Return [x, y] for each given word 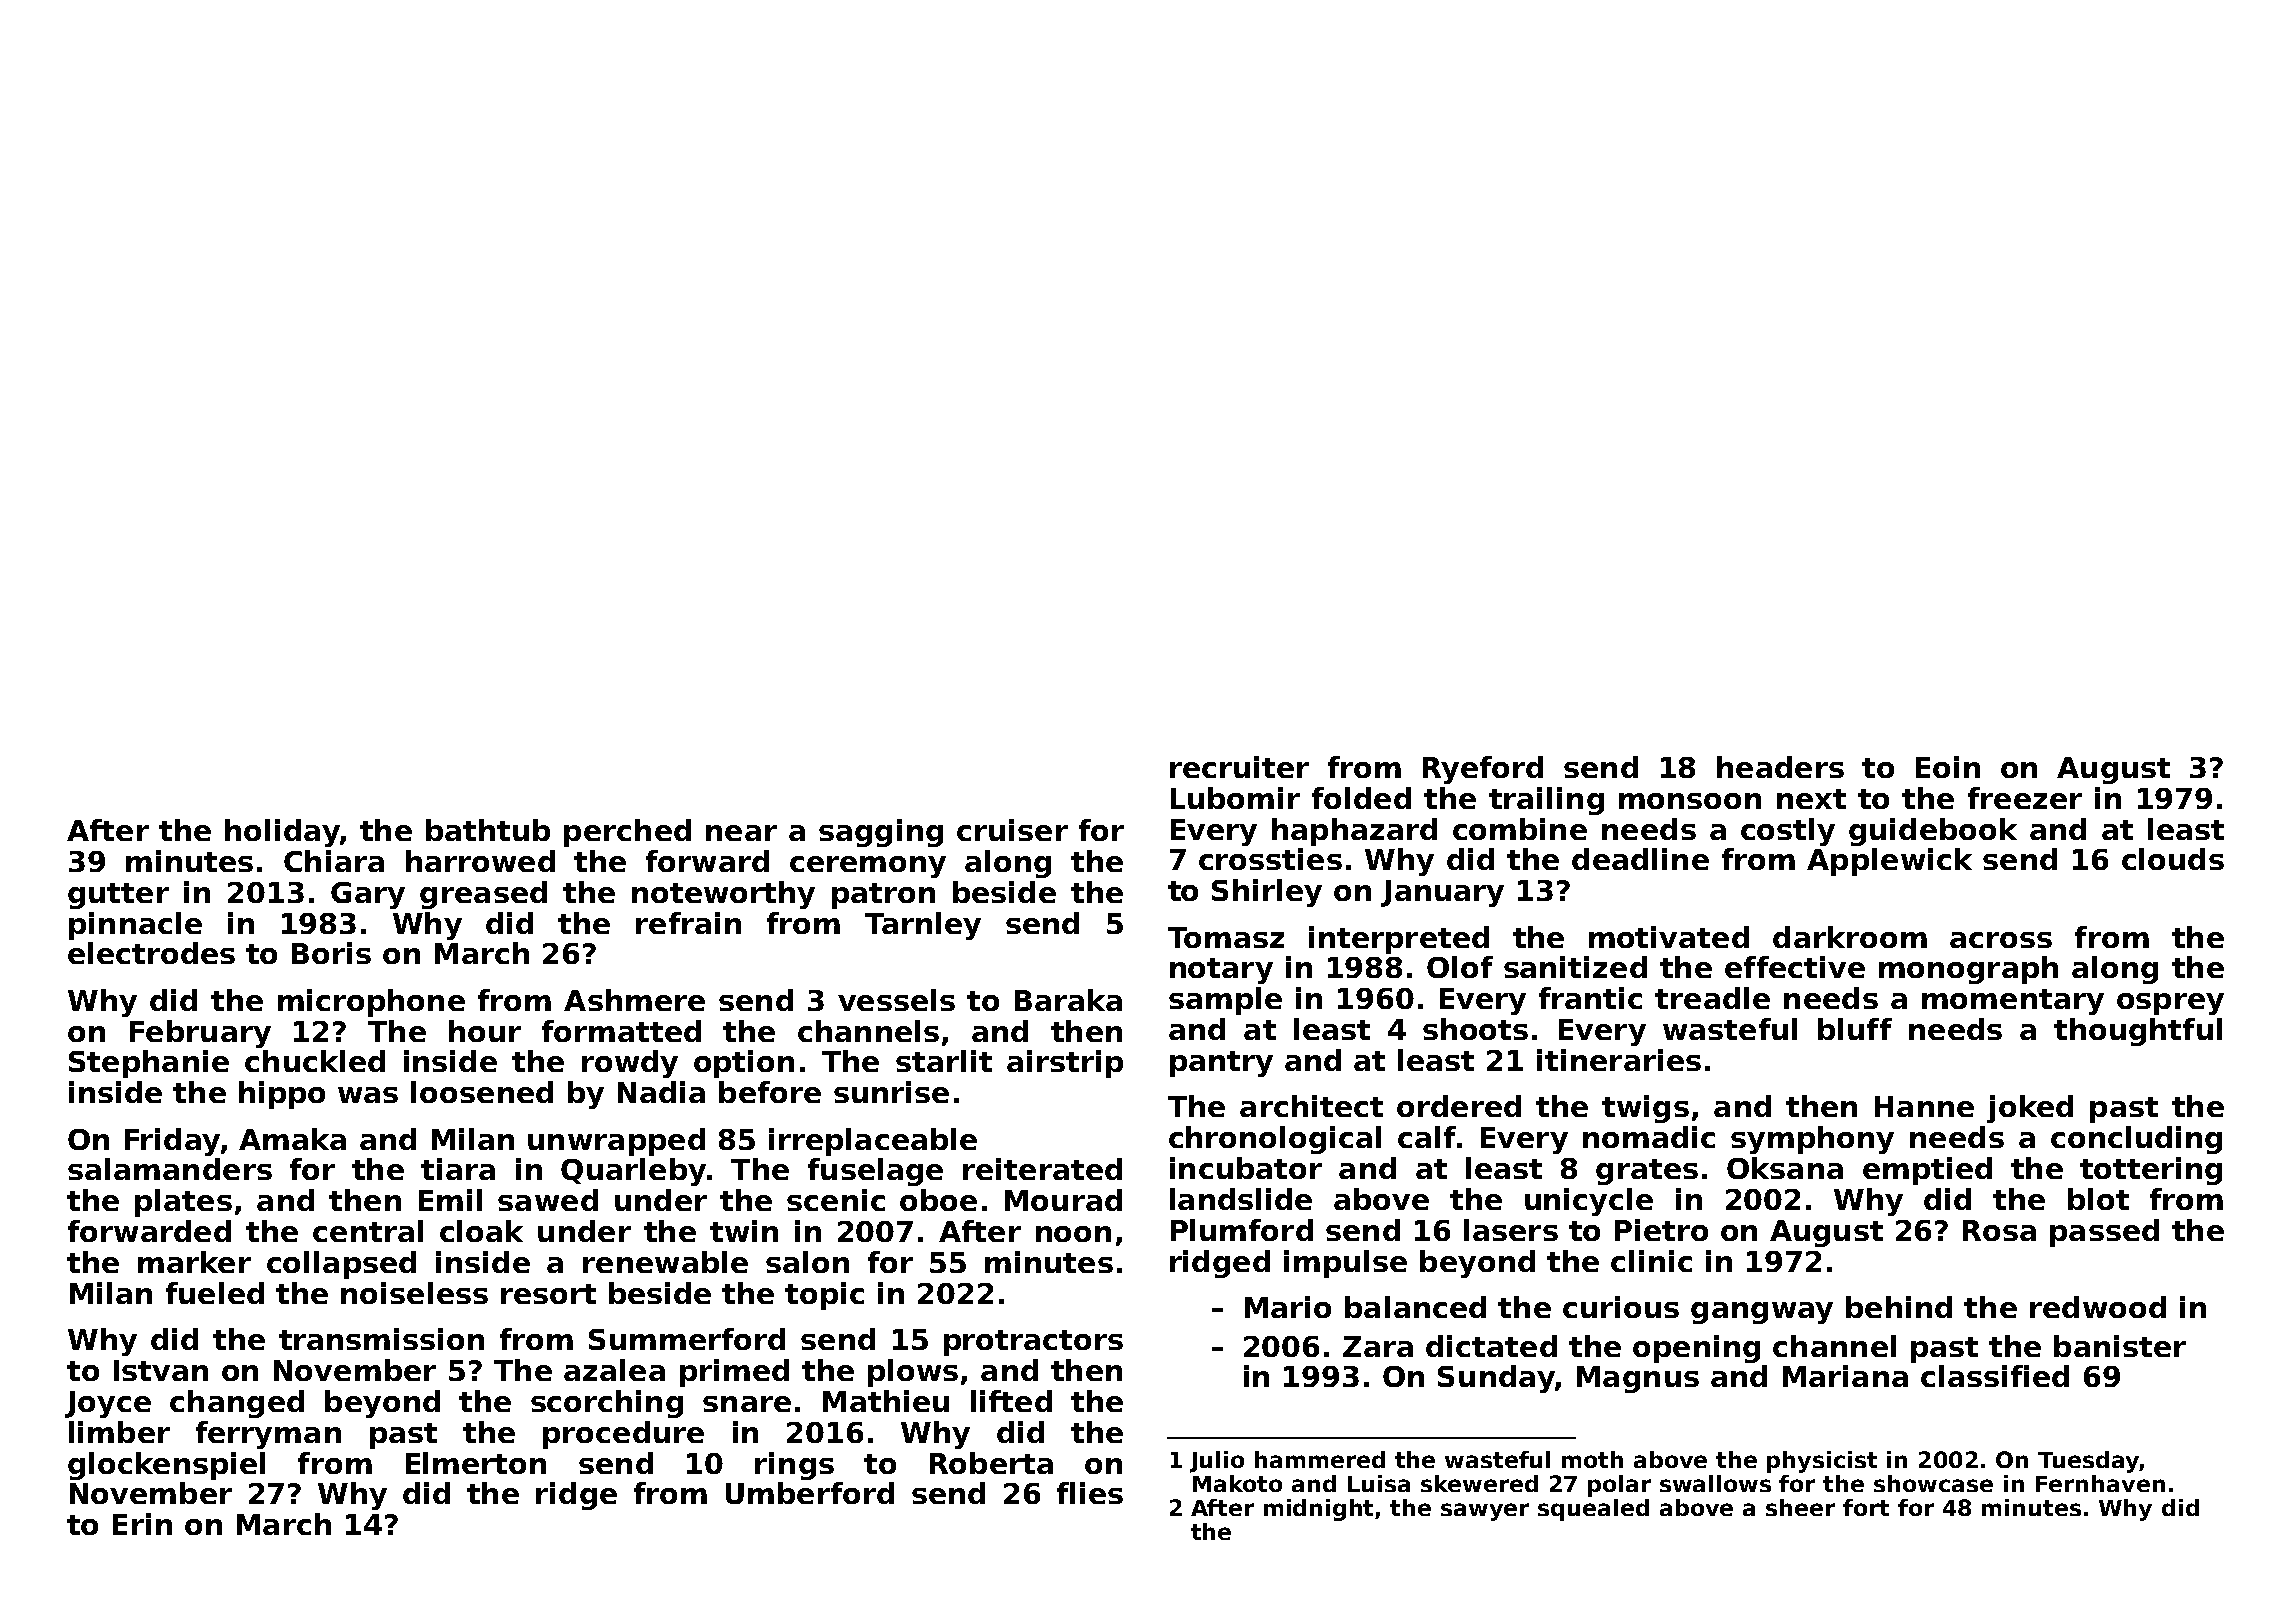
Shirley [1267, 893]
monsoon [1690, 801]
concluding [2136, 1140]
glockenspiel [166, 1466]
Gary [368, 895]
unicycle [1589, 1202]
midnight [1318, 1510]
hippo [282, 1095]
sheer [1800, 1507]
